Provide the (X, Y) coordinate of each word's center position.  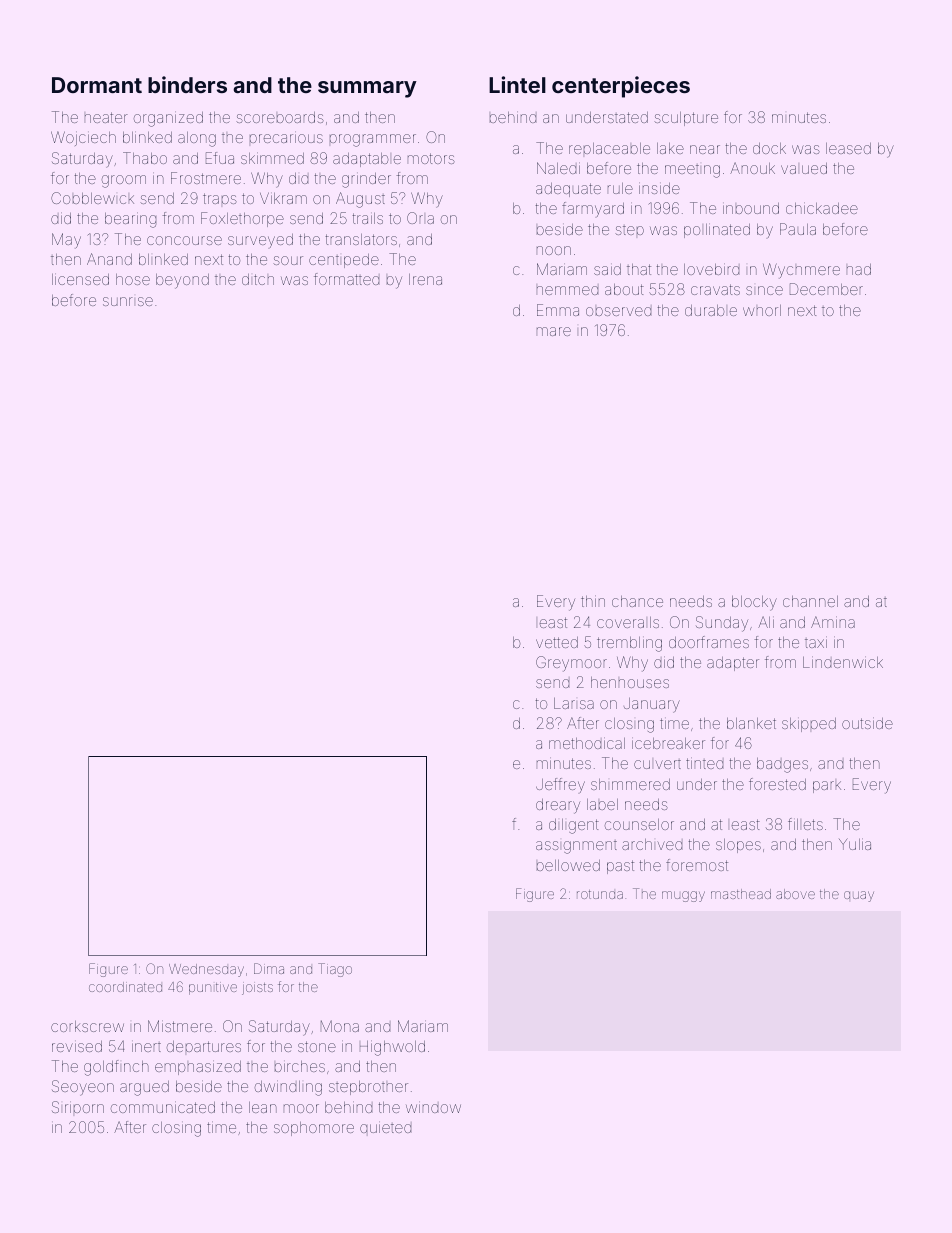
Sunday (722, 624)
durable (711, 310)
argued (144, 1088)
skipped (809, 725)
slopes (738, 846)
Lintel (517, 84)
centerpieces (621, 87)
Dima (269, 968)
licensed (80, 279)
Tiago (335, 970)
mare (554, 331)
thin (593, 601)
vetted (557, 642)
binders (187, 84)
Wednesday (206, 970)
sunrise (128, 301)
